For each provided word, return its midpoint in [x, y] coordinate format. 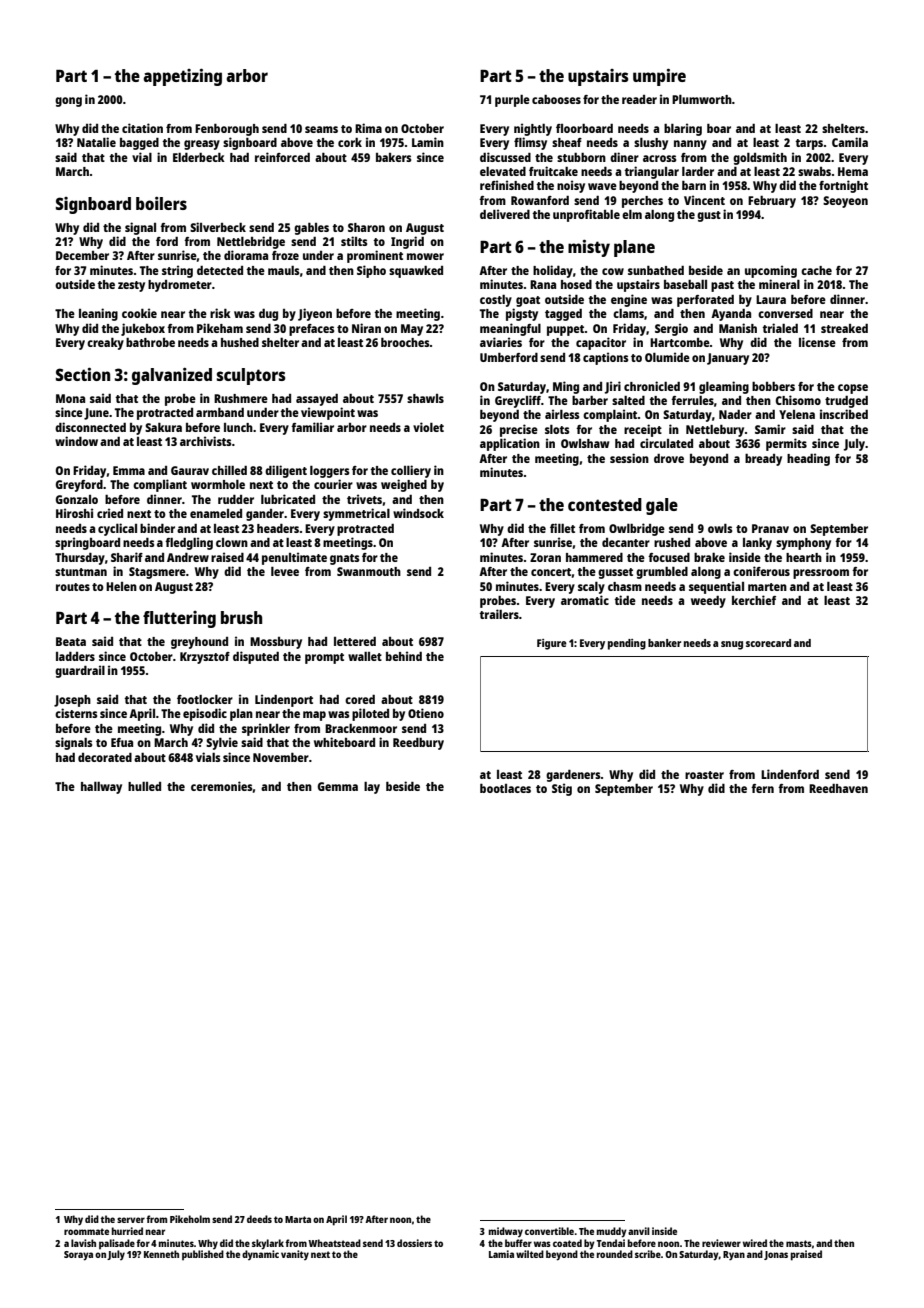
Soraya [78, 1256]
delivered [505, 214]
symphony [803, 544]
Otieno [426, 713]
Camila [850, 142]
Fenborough [227, 130]
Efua [122, 742]
